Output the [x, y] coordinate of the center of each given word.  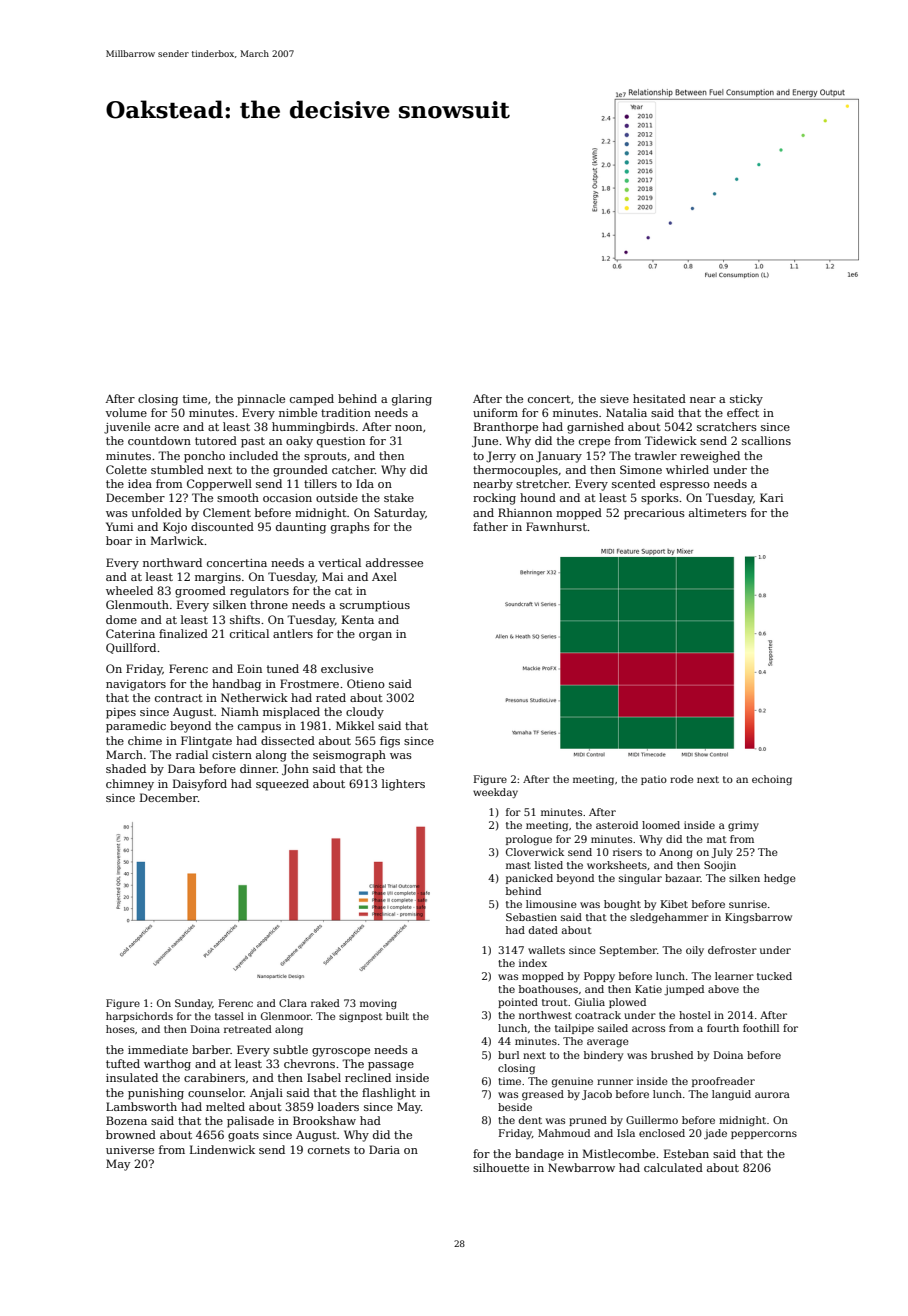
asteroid [617, 825]
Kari [771, 497]
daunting [301, 528]
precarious [654, 514]
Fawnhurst [556, 526]
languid [731, 1095]
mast [518, 865]
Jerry [501, 457]
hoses [120, 1029]
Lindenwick [222, 1149]
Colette [126, 469]
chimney [130, 785]
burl [508, 1055]
